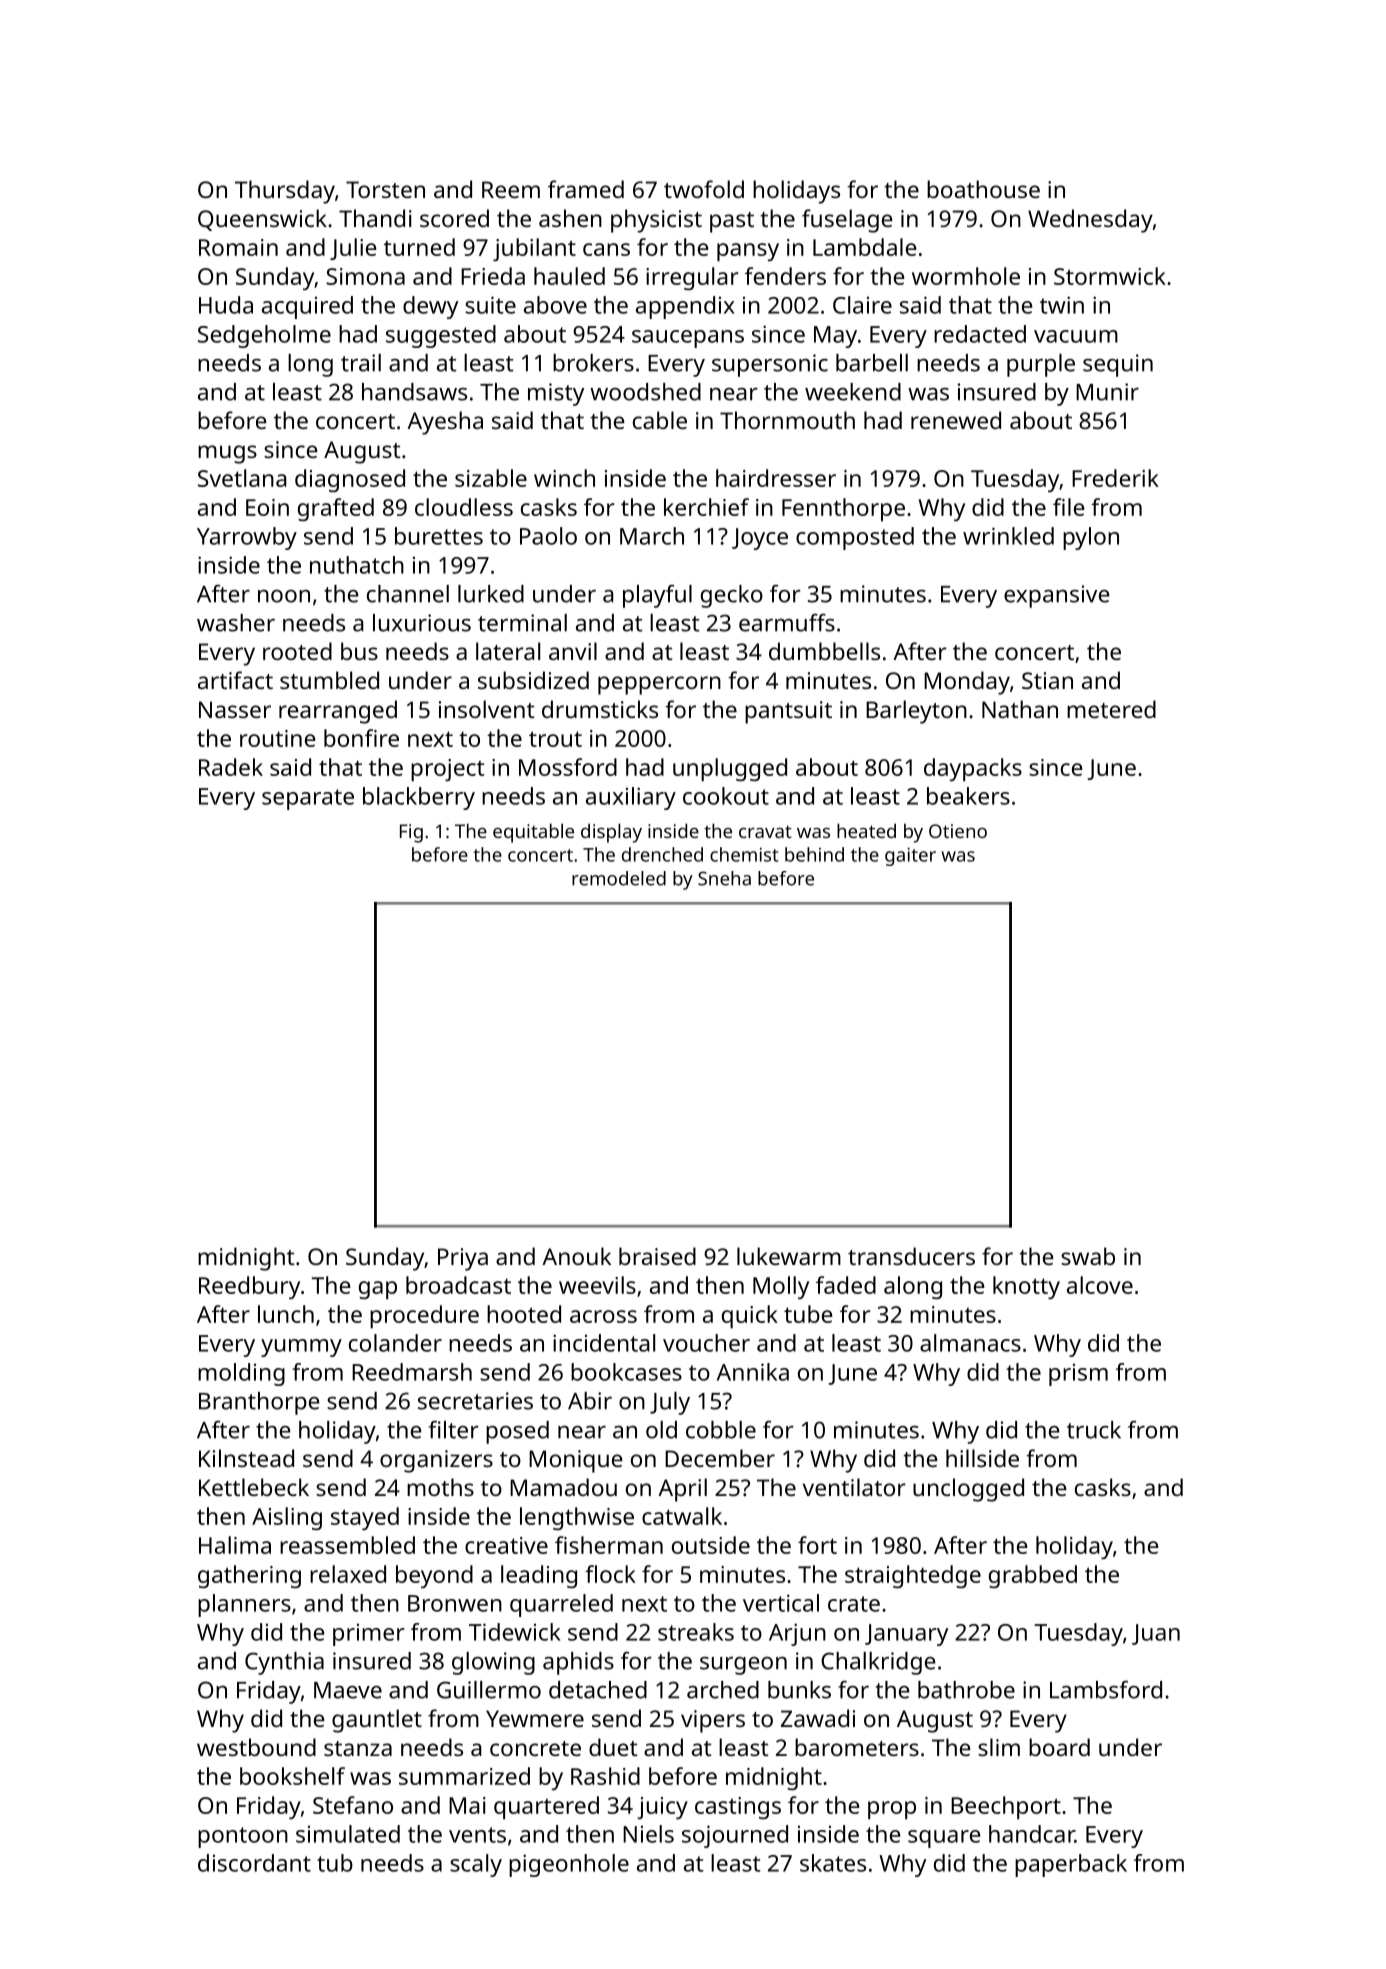 This screenshot has width=1386, height=1969. Describe the element at coordinates (439, 536) in the screenshot. I see `burettes` at that location.
